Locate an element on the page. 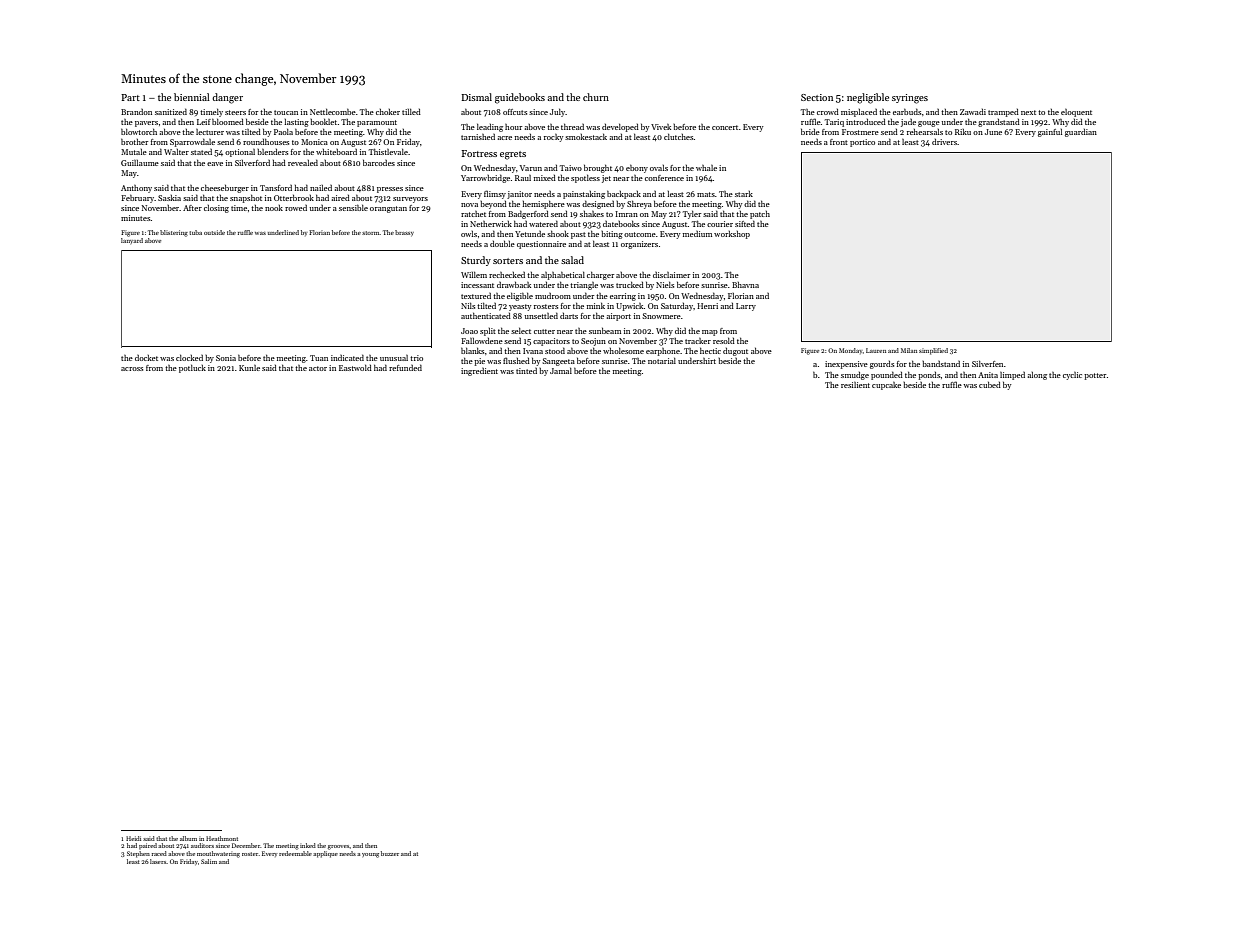 The image size is (1233, 952). sensible is located at coordinates (353, 207).
